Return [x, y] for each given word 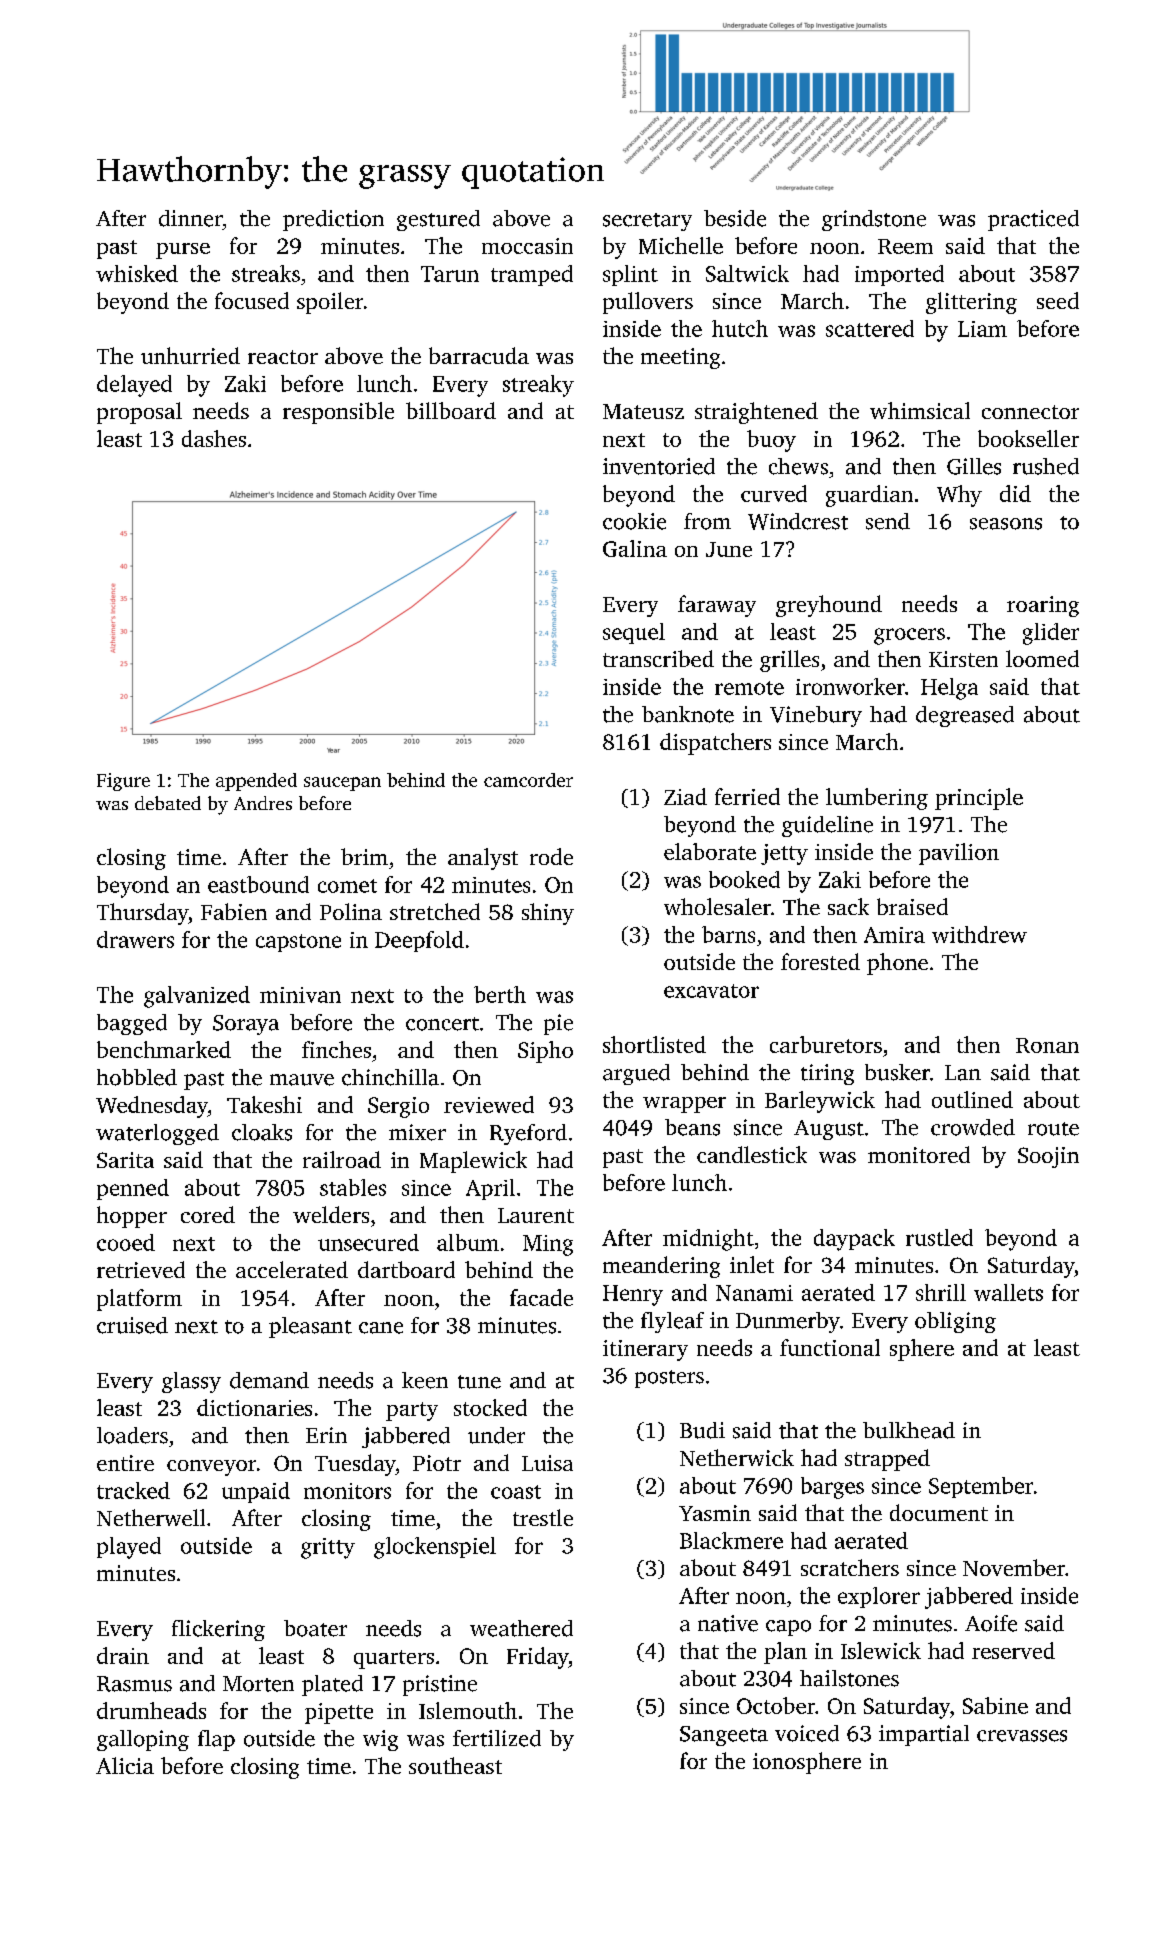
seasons [1006, 524]
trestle [543, 1517]
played [129, 1548]
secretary [647, 222]
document [939, 1512]
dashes [214, 438]
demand [269, 1380]
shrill [941, 1292]
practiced [1033, 220]
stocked [490, 1407]
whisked [137, 273]
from [707, 521]
